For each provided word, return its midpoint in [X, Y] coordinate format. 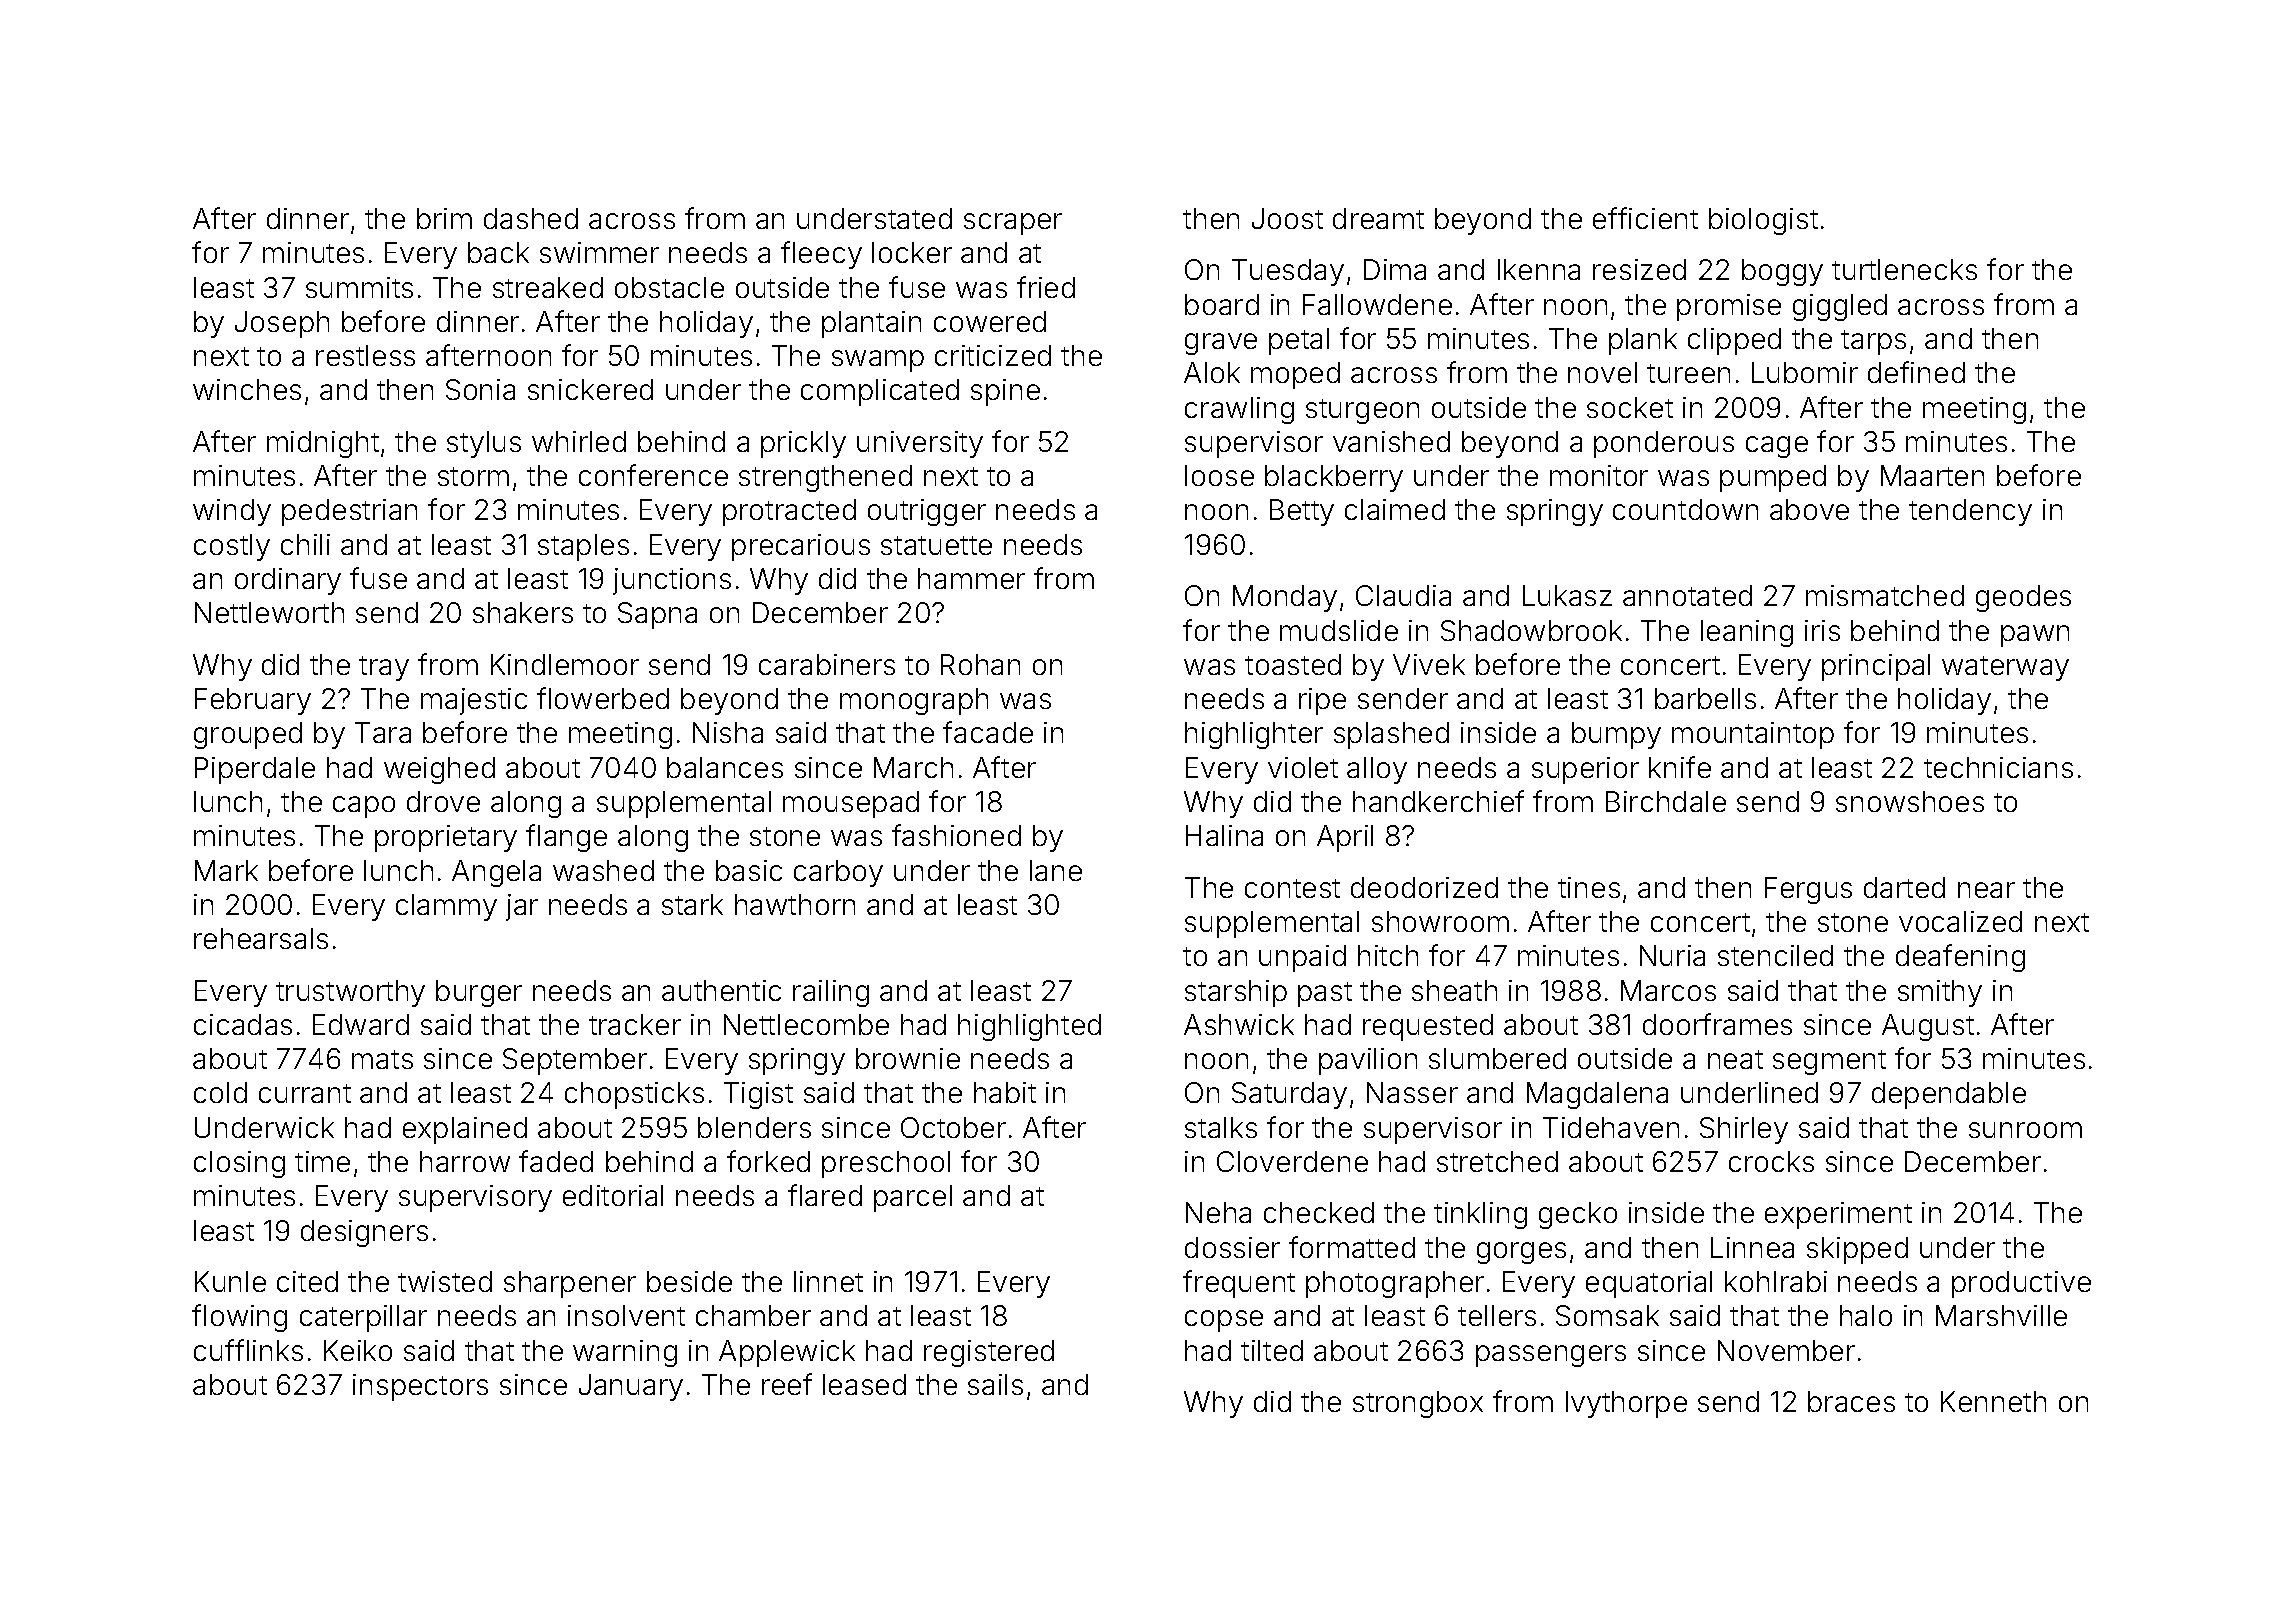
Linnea [1752, 1247]
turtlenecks [1904, 269]
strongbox [1418, 1404]
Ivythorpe [1626, 1404]
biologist [1763, 221]
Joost [1287, 218]
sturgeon [1362, 411]
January [631, 1387]
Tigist [758, 1095]
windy [232, 512]
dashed [531, 218]
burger [479, 993]
